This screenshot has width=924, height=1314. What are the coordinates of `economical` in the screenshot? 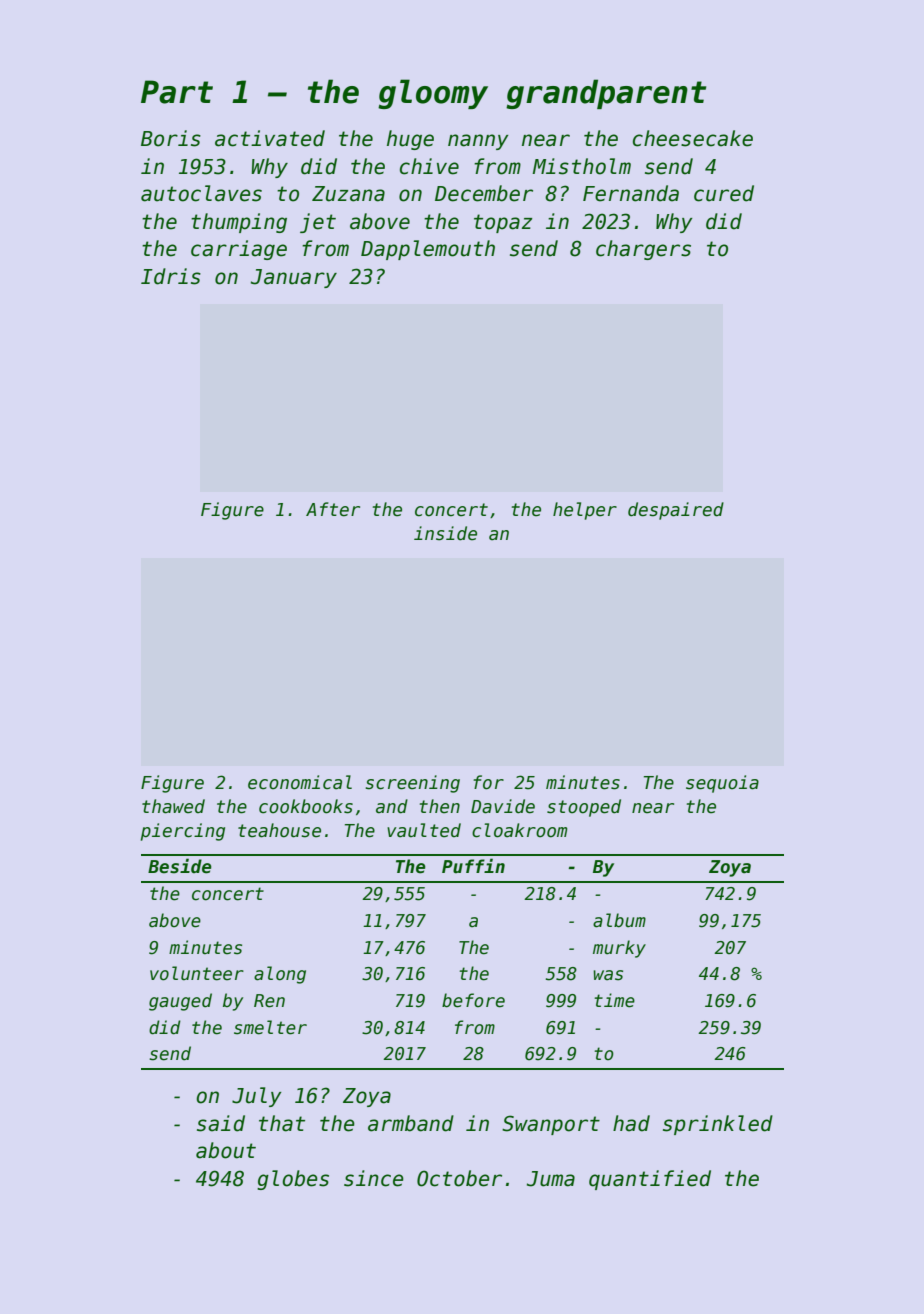 It's located at (300, 782).
